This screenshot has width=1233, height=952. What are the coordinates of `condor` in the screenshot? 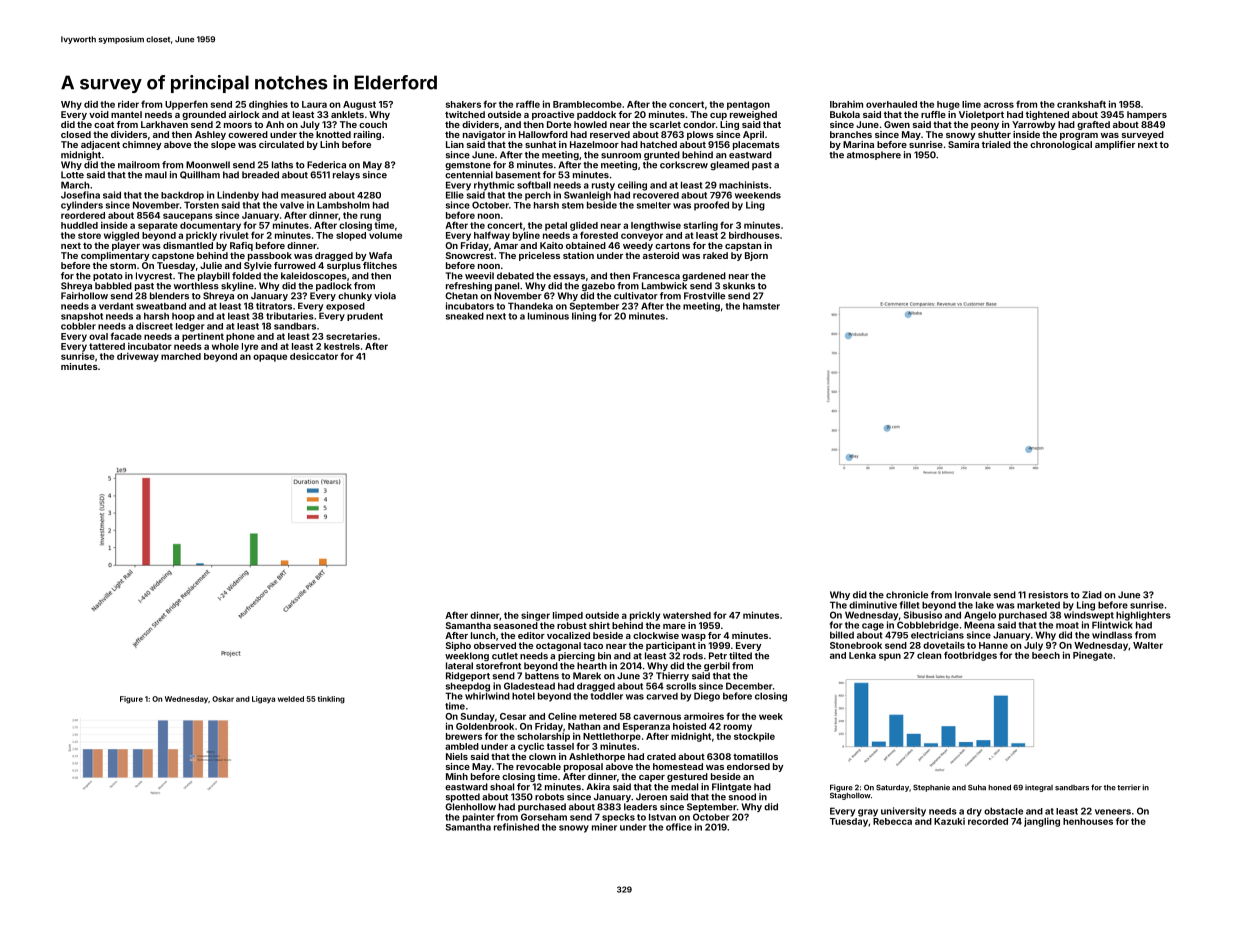 It's located at (699, 124).
